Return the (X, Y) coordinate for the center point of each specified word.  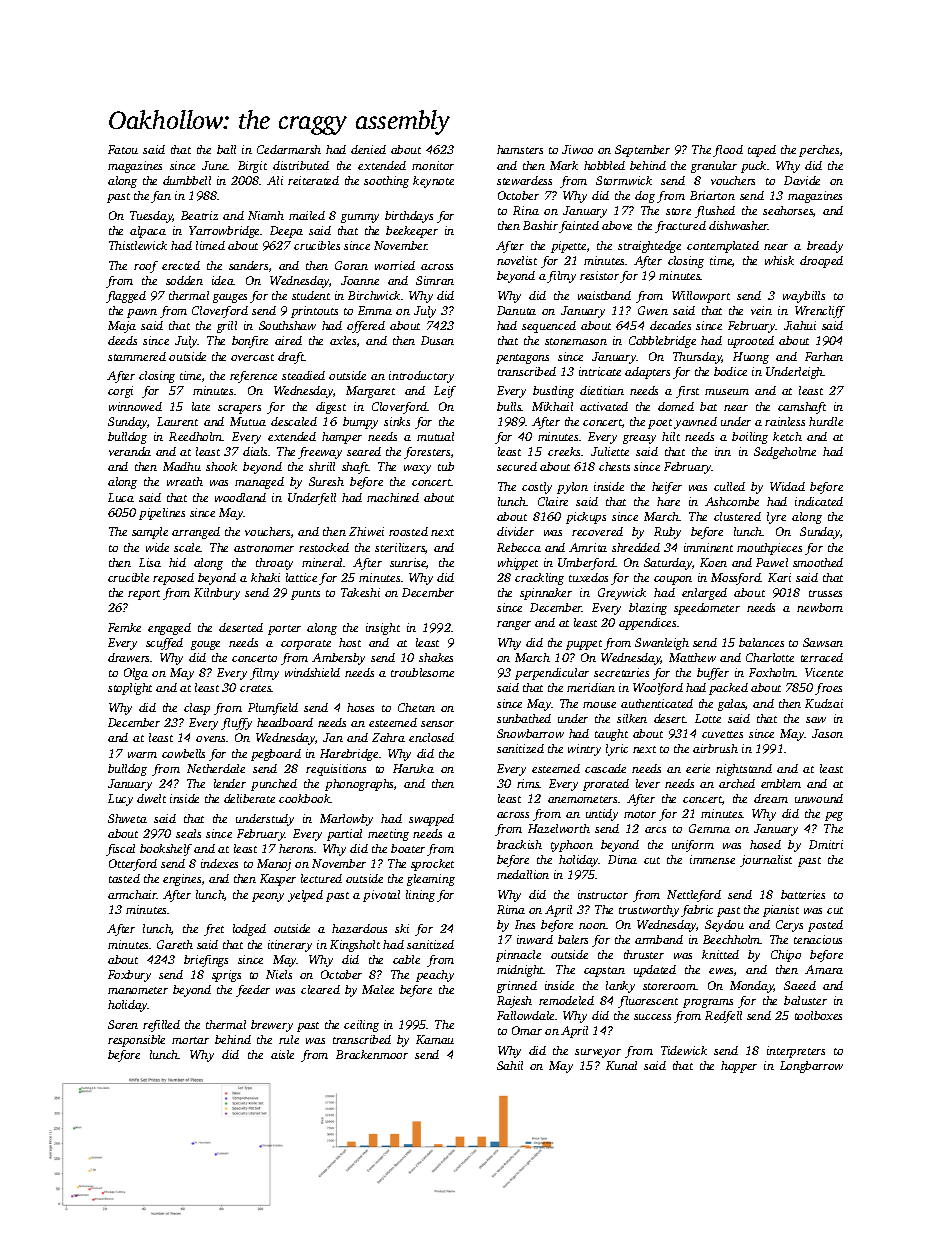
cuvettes (722, 734)
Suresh (326, 481)
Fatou (123, 149)
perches (819, 151)
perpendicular (552, 674)
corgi (120, 392)
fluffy (236, 724)
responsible (136, 1041)
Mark (564, 165)
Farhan (824, 356)
